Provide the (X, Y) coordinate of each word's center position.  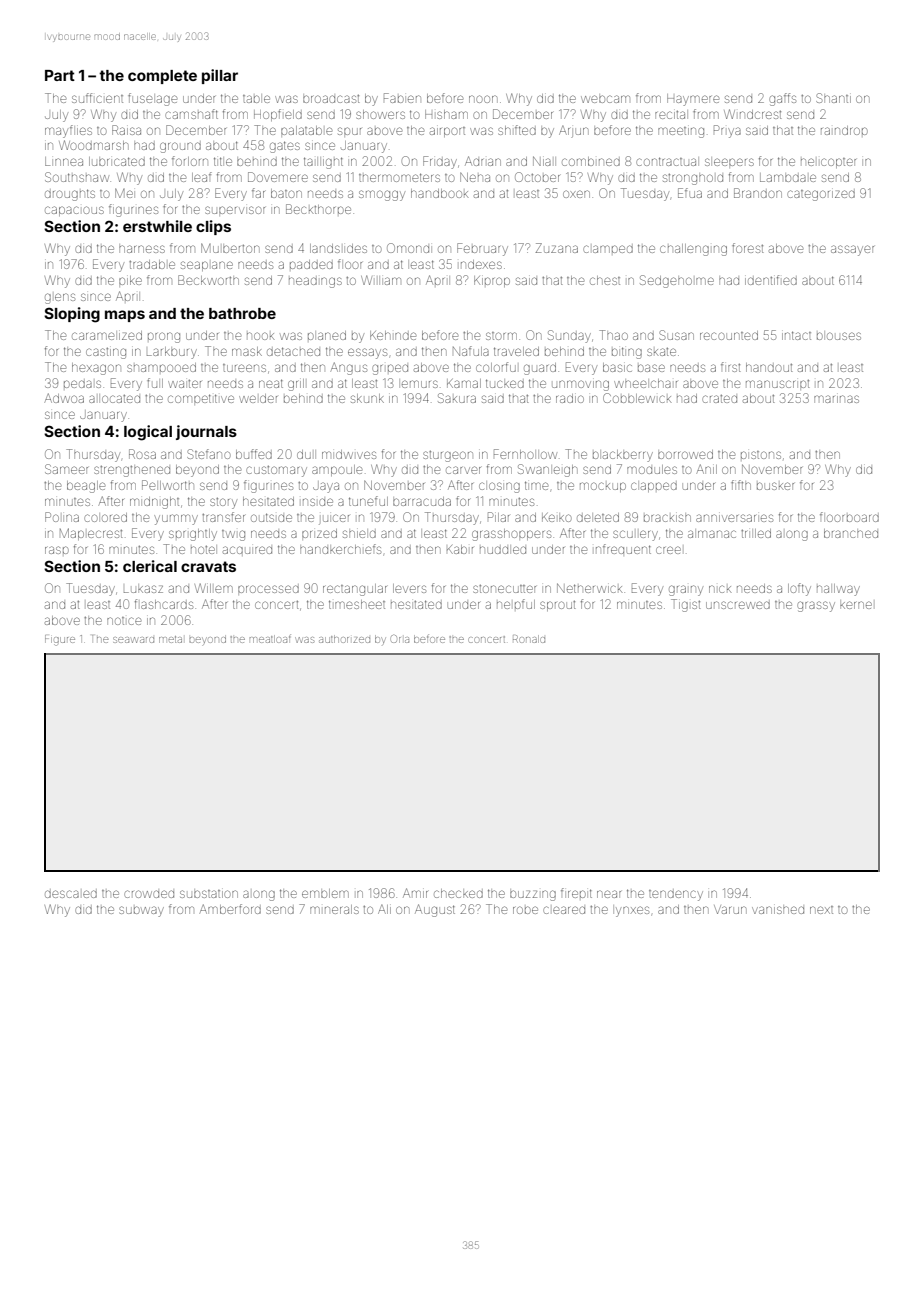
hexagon (96, 369)
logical (148, 433)
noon (483, 99)
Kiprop (492, 281)
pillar (220, 76)
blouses (839, 336)
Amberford (230, 909)
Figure (60, 640)
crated (719, 399)
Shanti (833, 98)
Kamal (464, 383)
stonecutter (504, 589)
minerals (334, 909)
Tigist (685, 605)
